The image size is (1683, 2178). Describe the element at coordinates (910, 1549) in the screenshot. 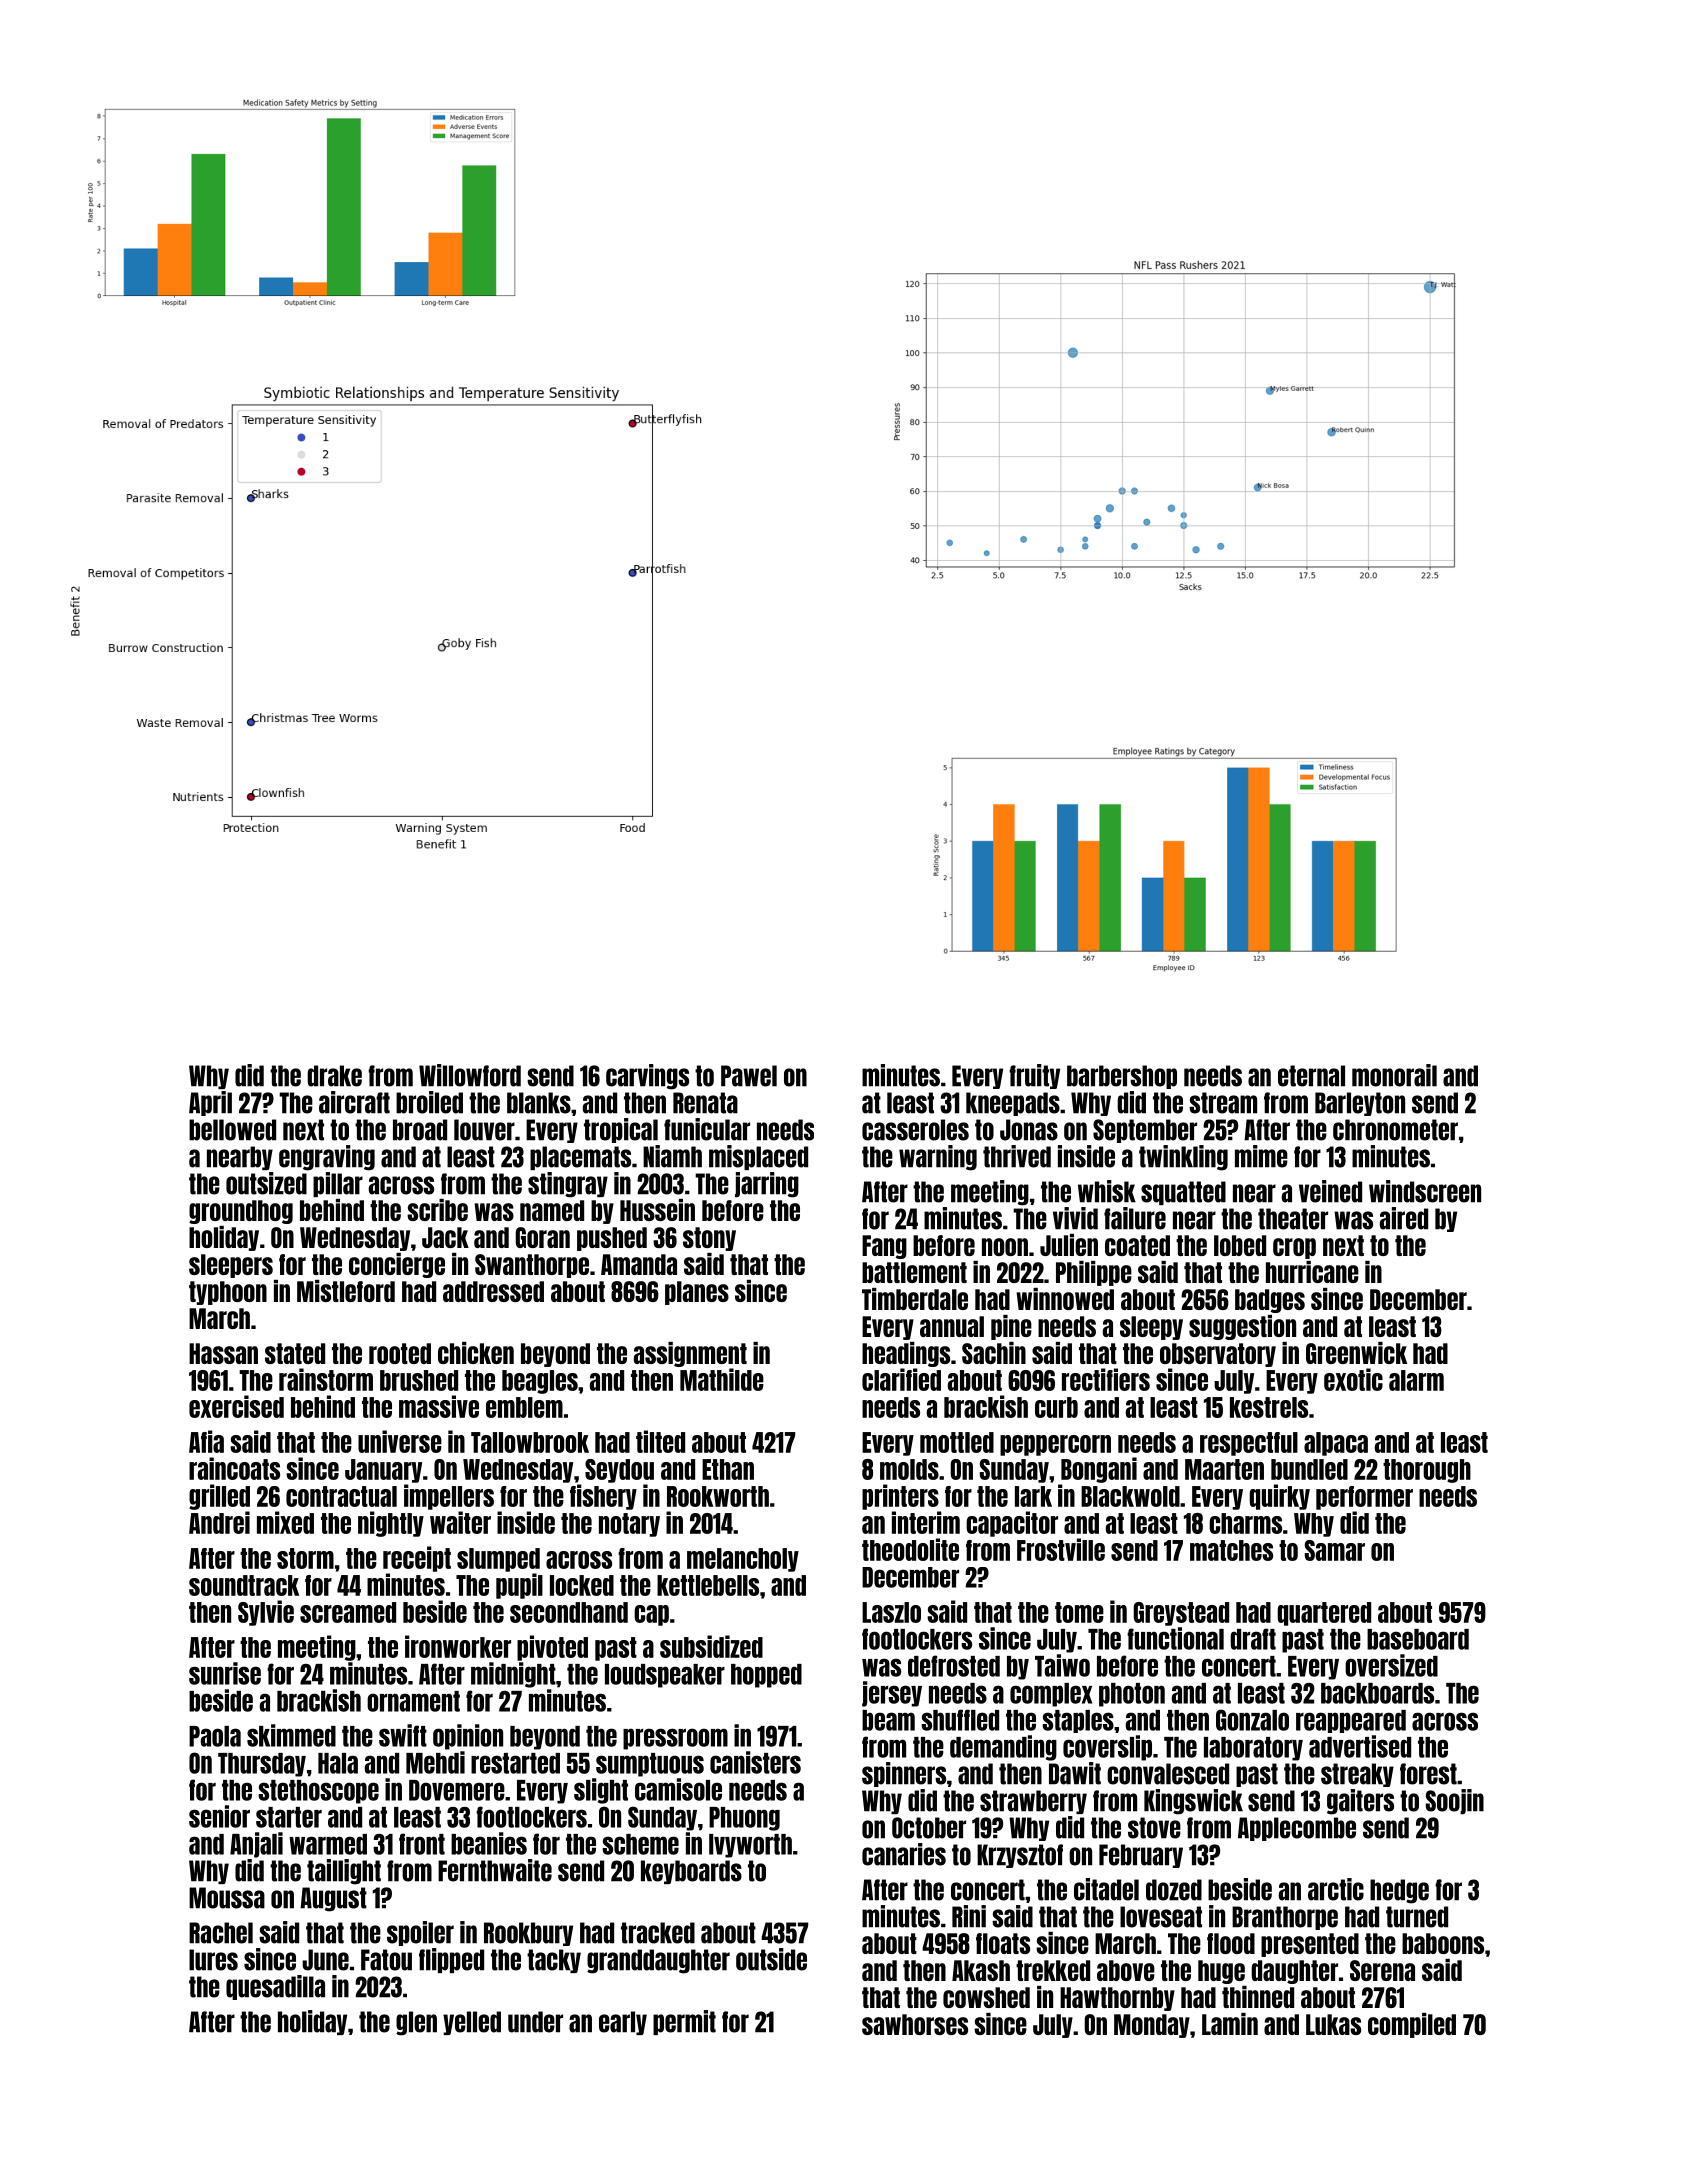

I see `theodolite` at that location.
